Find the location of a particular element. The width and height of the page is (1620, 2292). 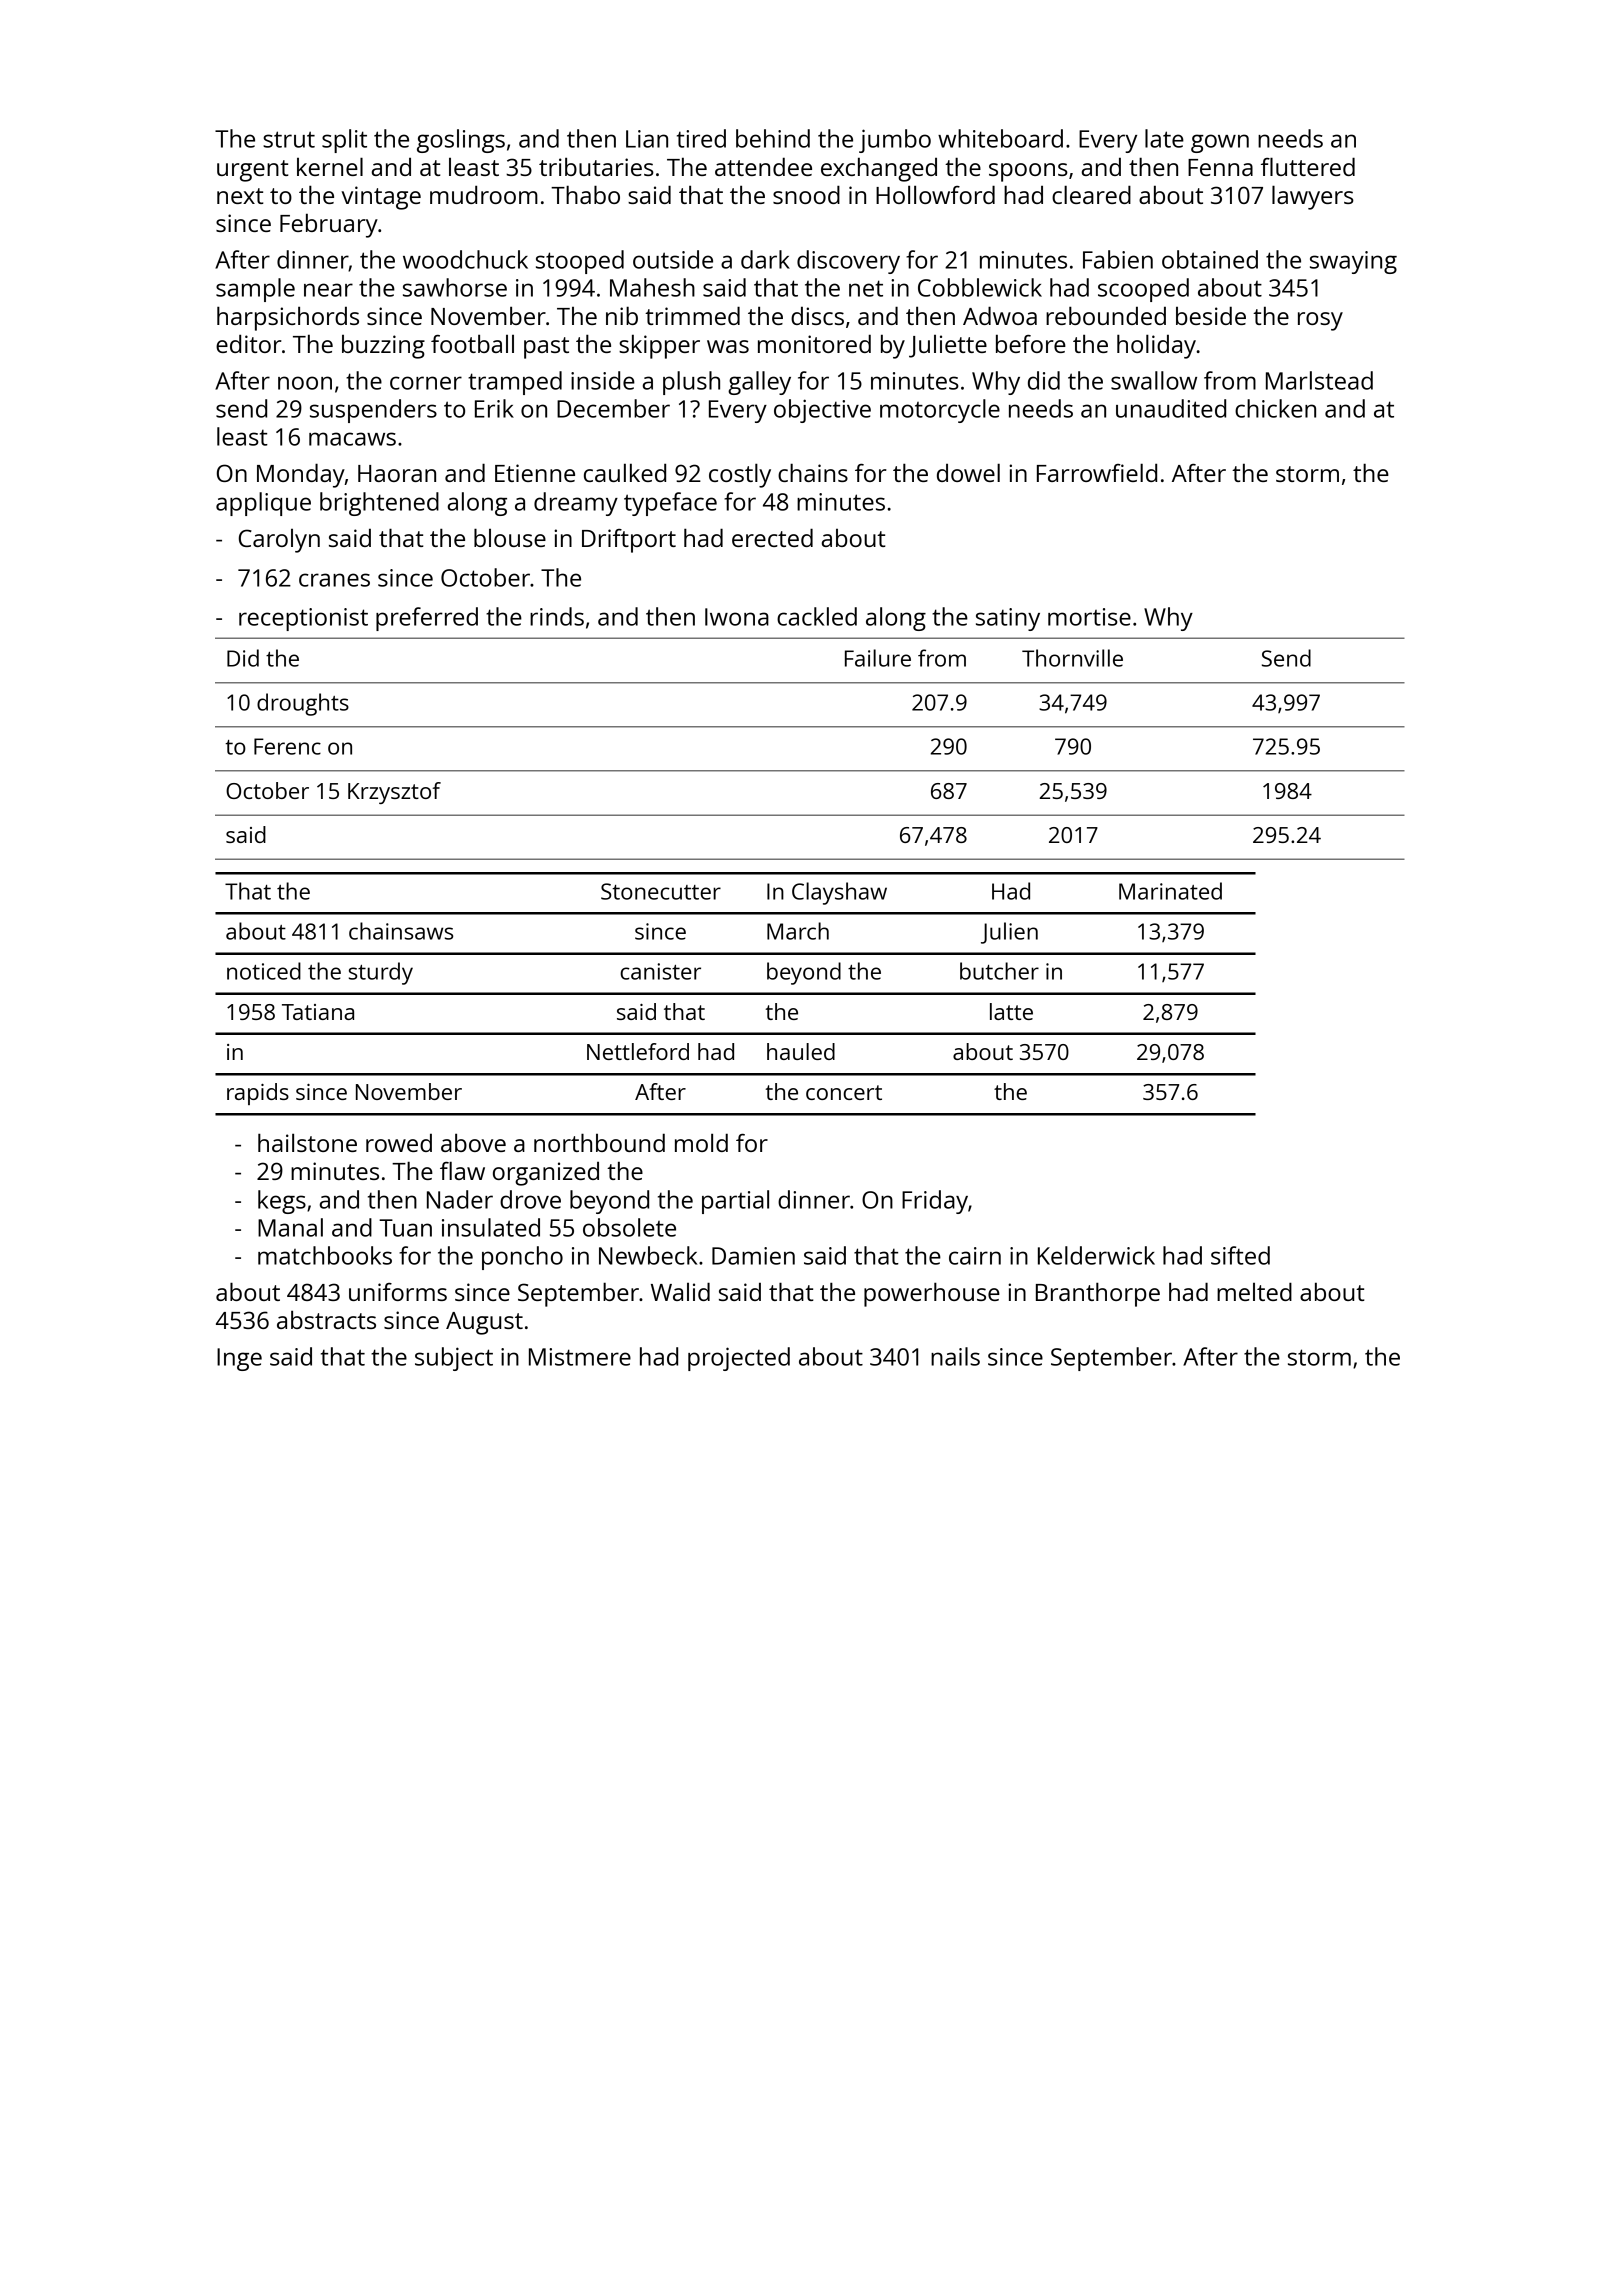

objective is located at coordinates (822, 411).
